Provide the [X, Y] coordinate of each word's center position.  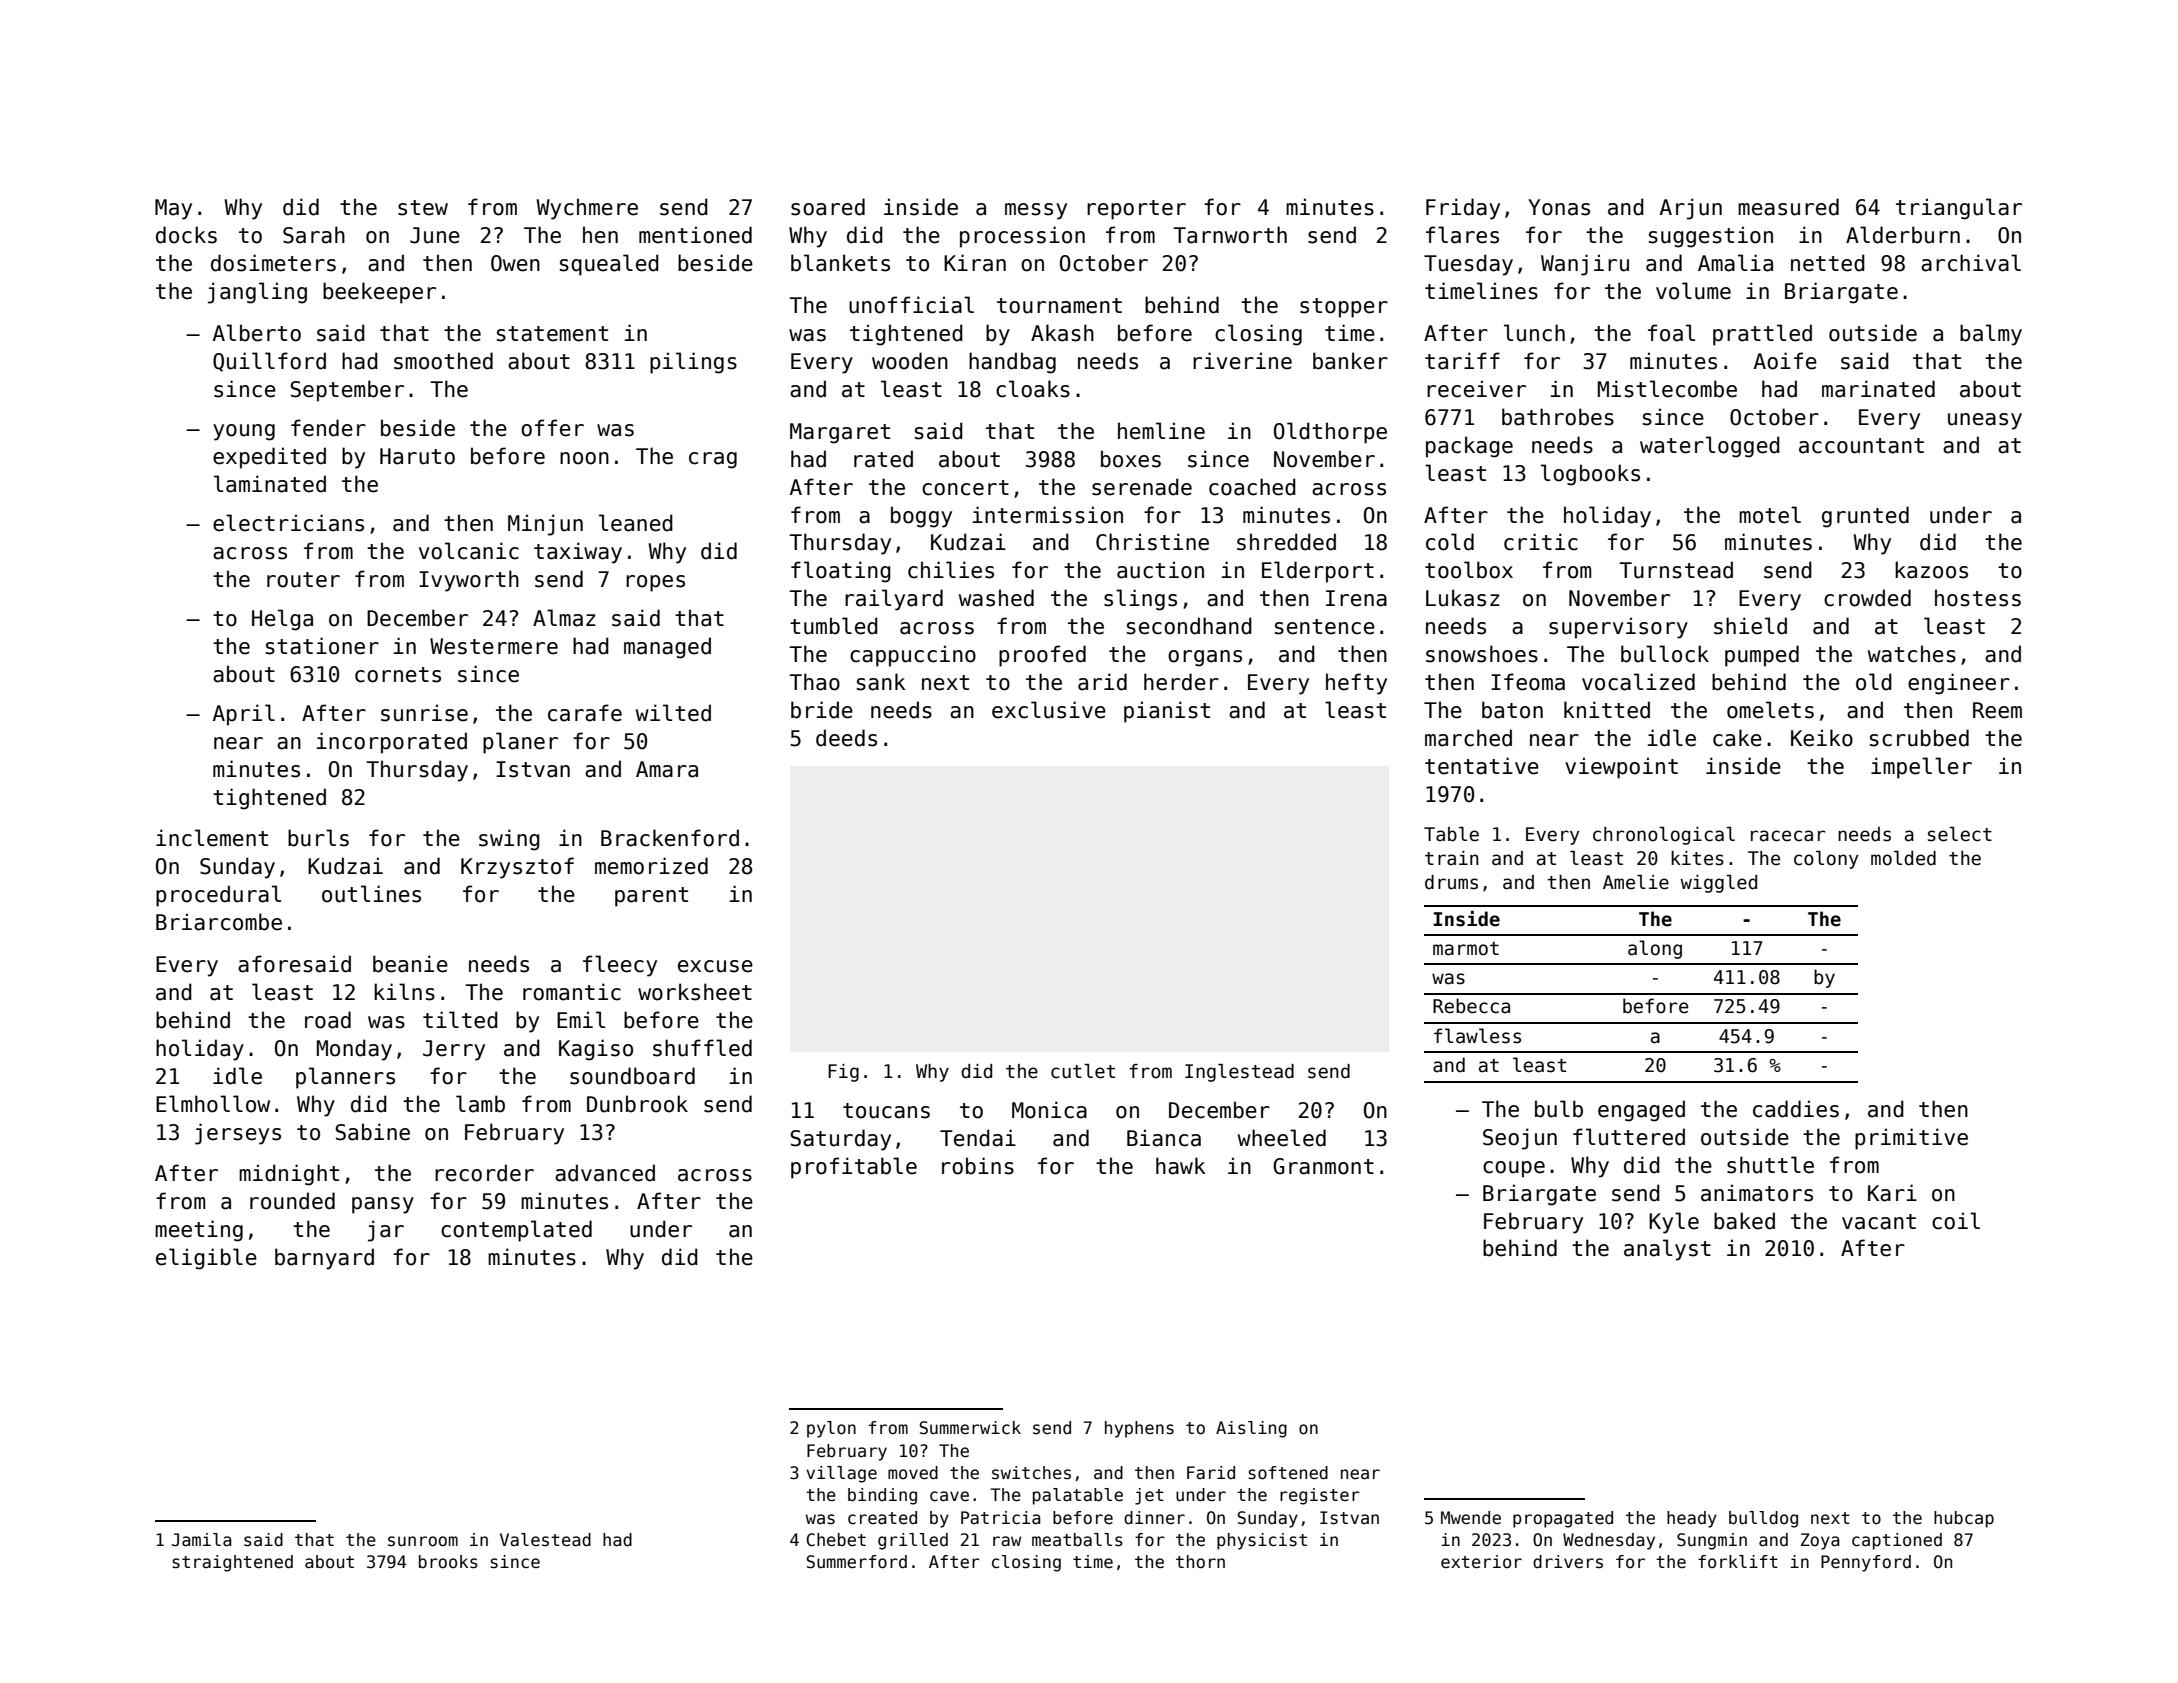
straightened [232, 1563]
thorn [1200, 1562]
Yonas [1559, 207]
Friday [1463, 209]
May [173, 209]
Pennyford [1866, 1563]
